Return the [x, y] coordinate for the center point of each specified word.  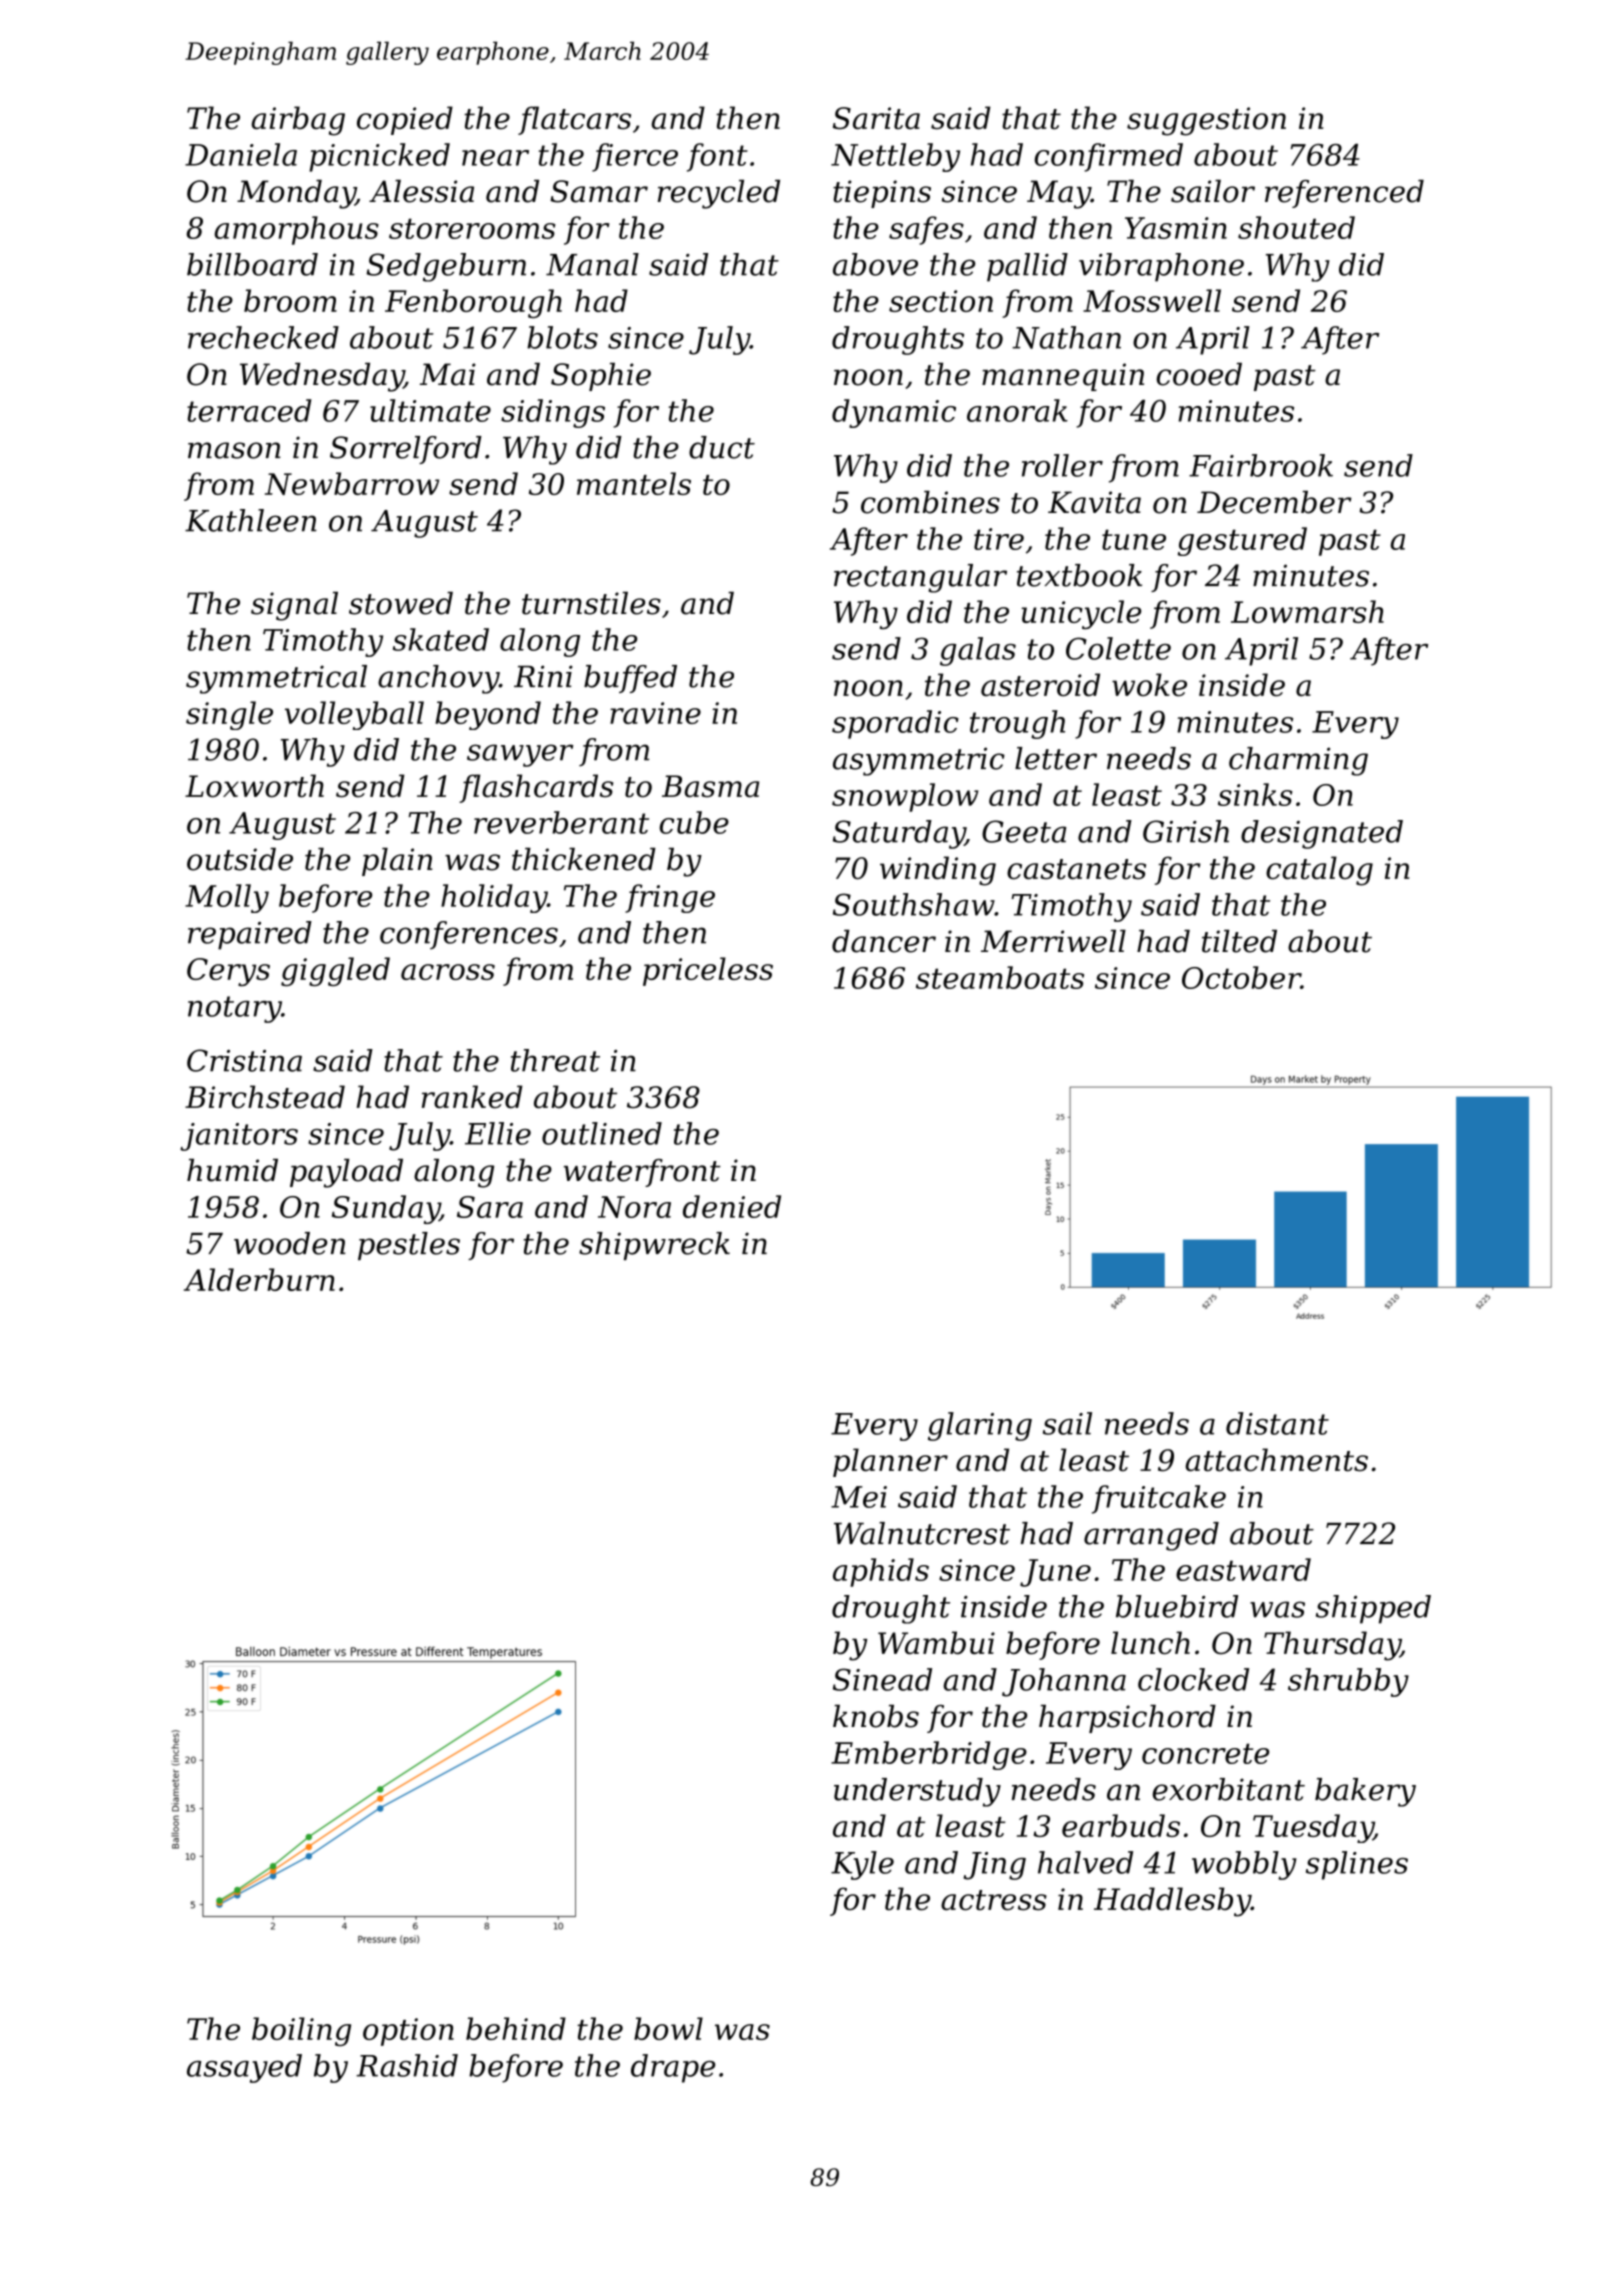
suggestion [1206, 121]
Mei [859, 1497]
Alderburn [259, 1279]
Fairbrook [1261, 465]
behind [516, 2028]
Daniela [241, 154]
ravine [655, 713]
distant [1277, 1423]
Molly [227, 898]
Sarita [876, 118]
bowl [668, 2028]
